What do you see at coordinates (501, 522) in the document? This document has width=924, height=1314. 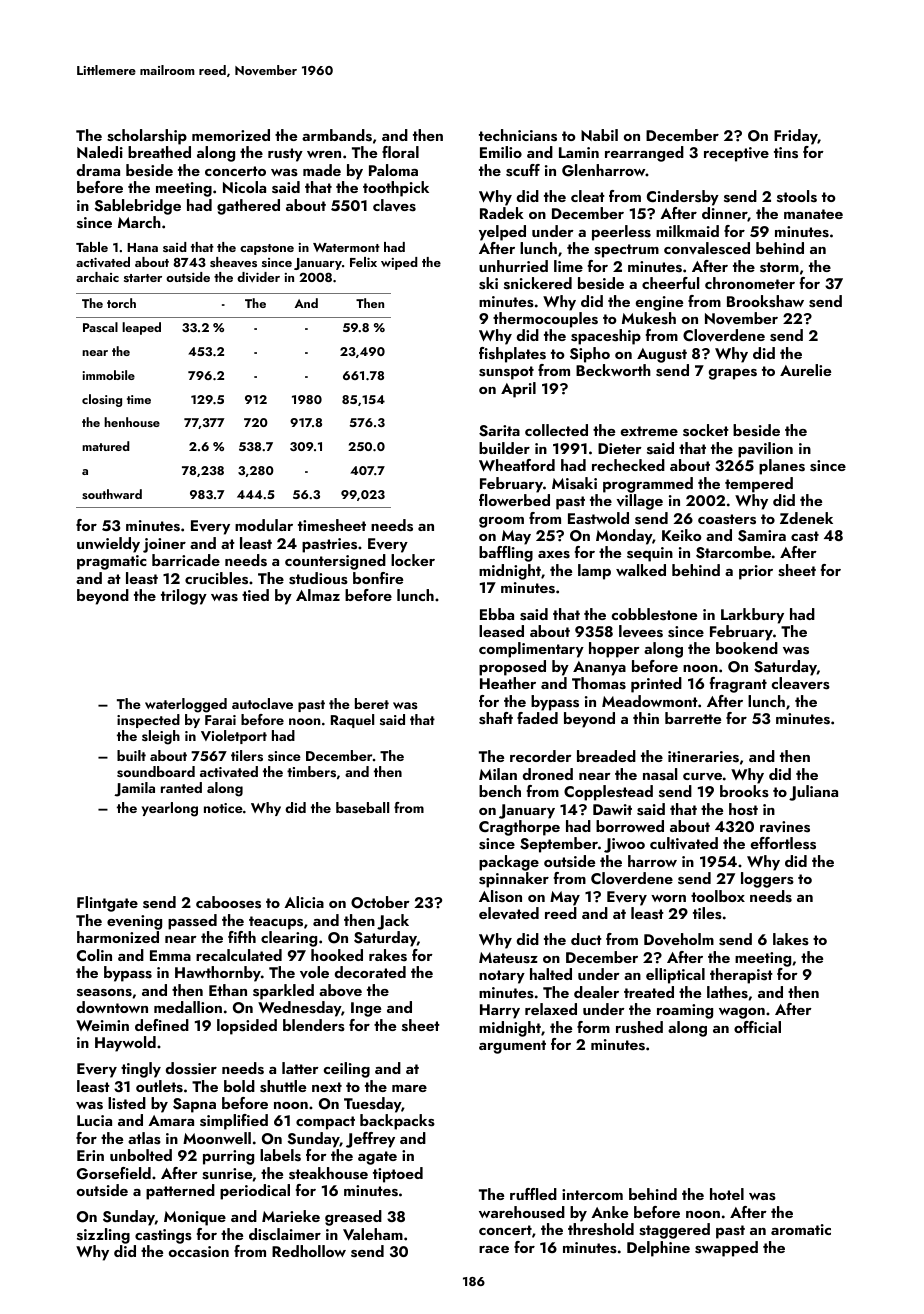 I see `groom` at bounding box center [501, 522].
